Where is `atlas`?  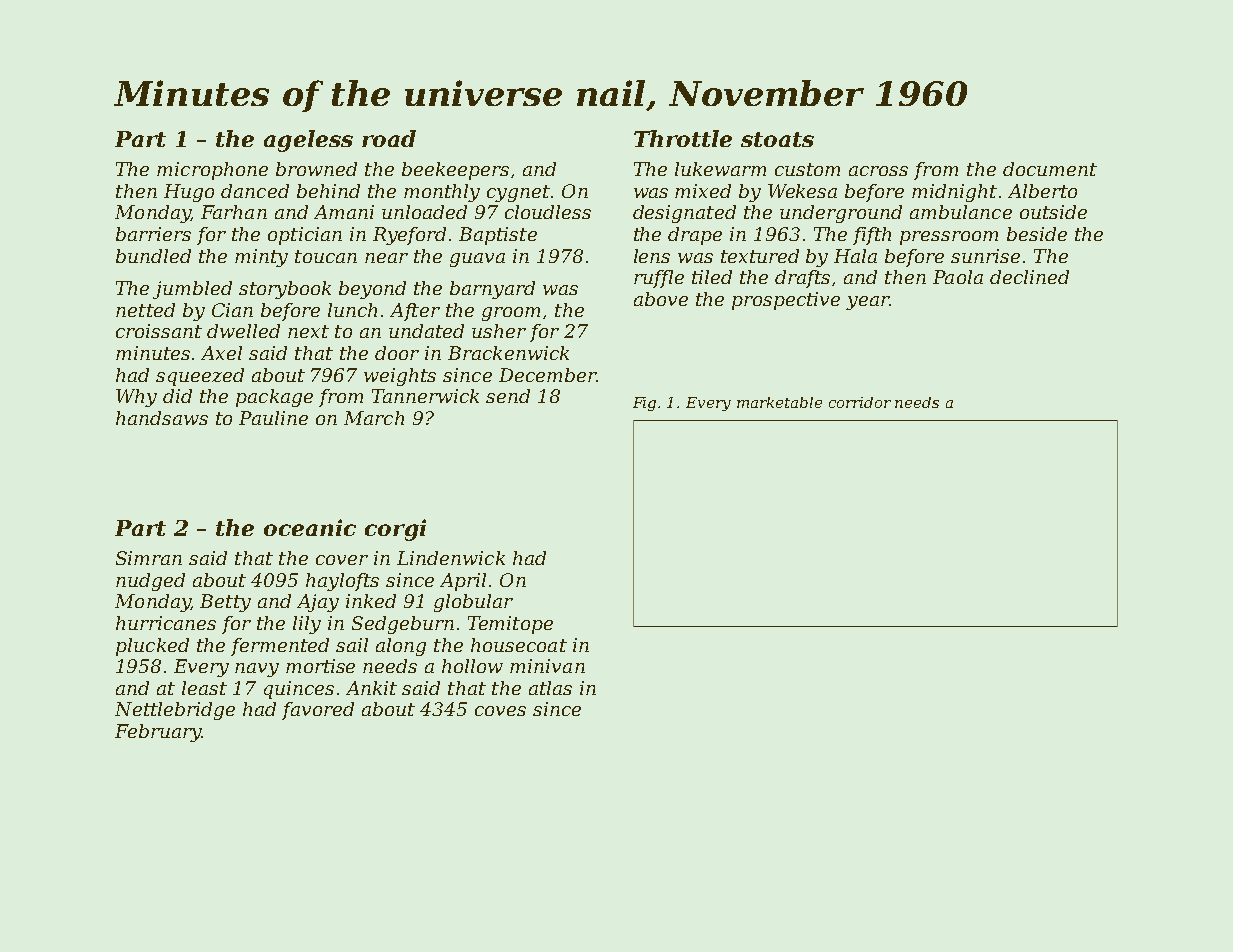 atlas is located at coordinates (550, 688).
